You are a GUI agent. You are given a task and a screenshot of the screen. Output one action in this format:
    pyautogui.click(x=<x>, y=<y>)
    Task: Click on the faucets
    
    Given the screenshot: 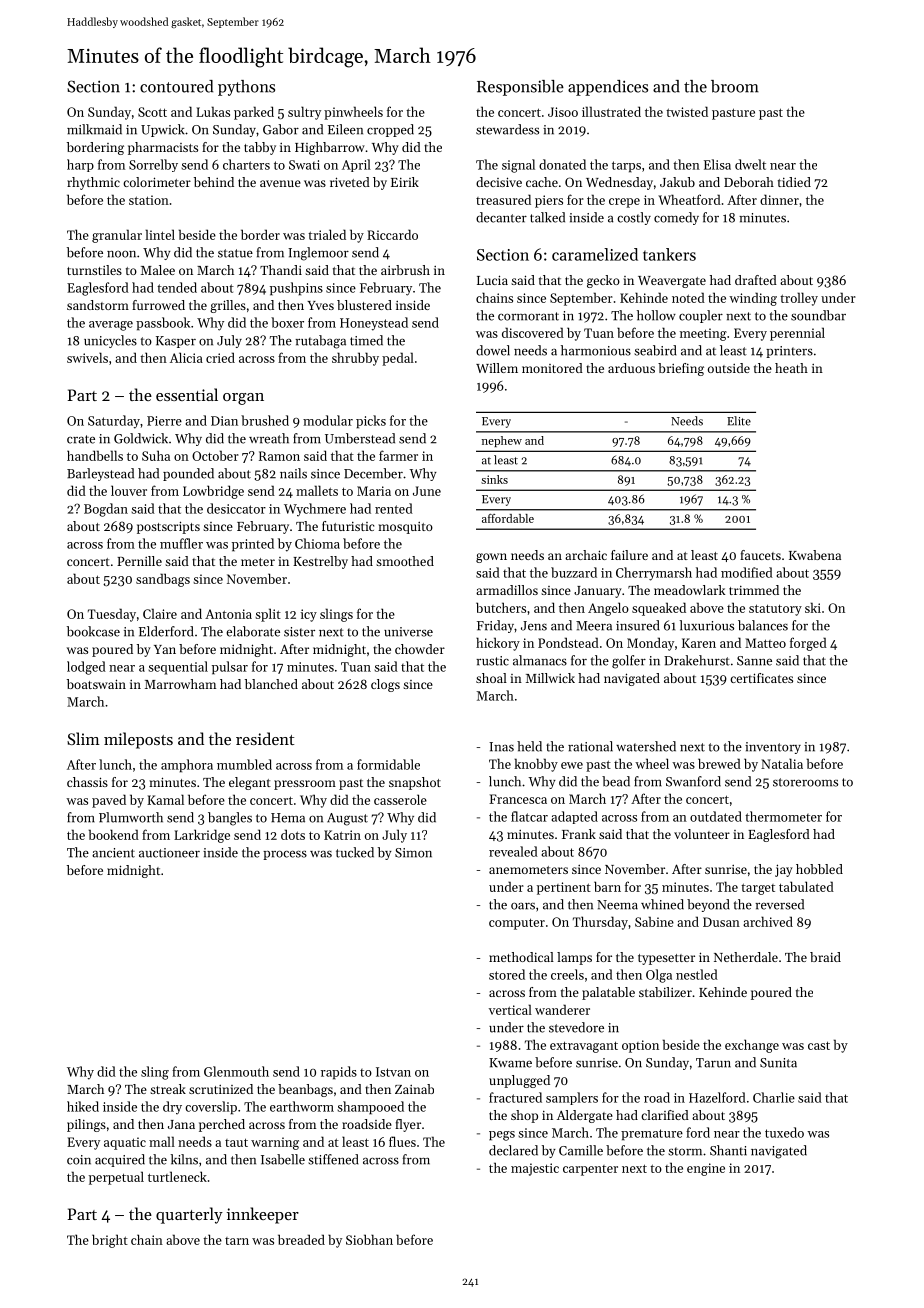 What is the action you would take?
    pyautogui.click(x=760, y=555)
